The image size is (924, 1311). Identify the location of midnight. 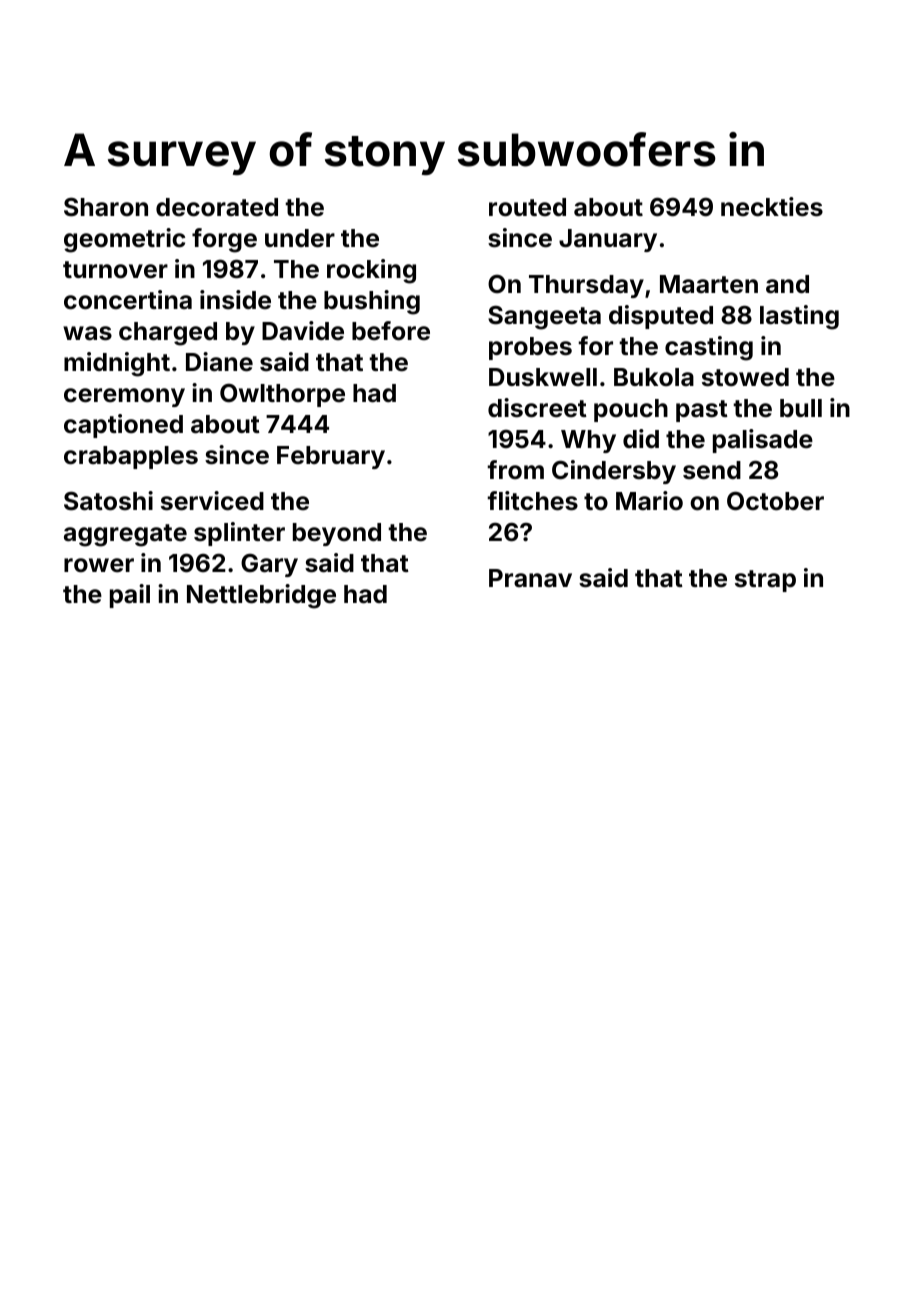
(117, 364).
